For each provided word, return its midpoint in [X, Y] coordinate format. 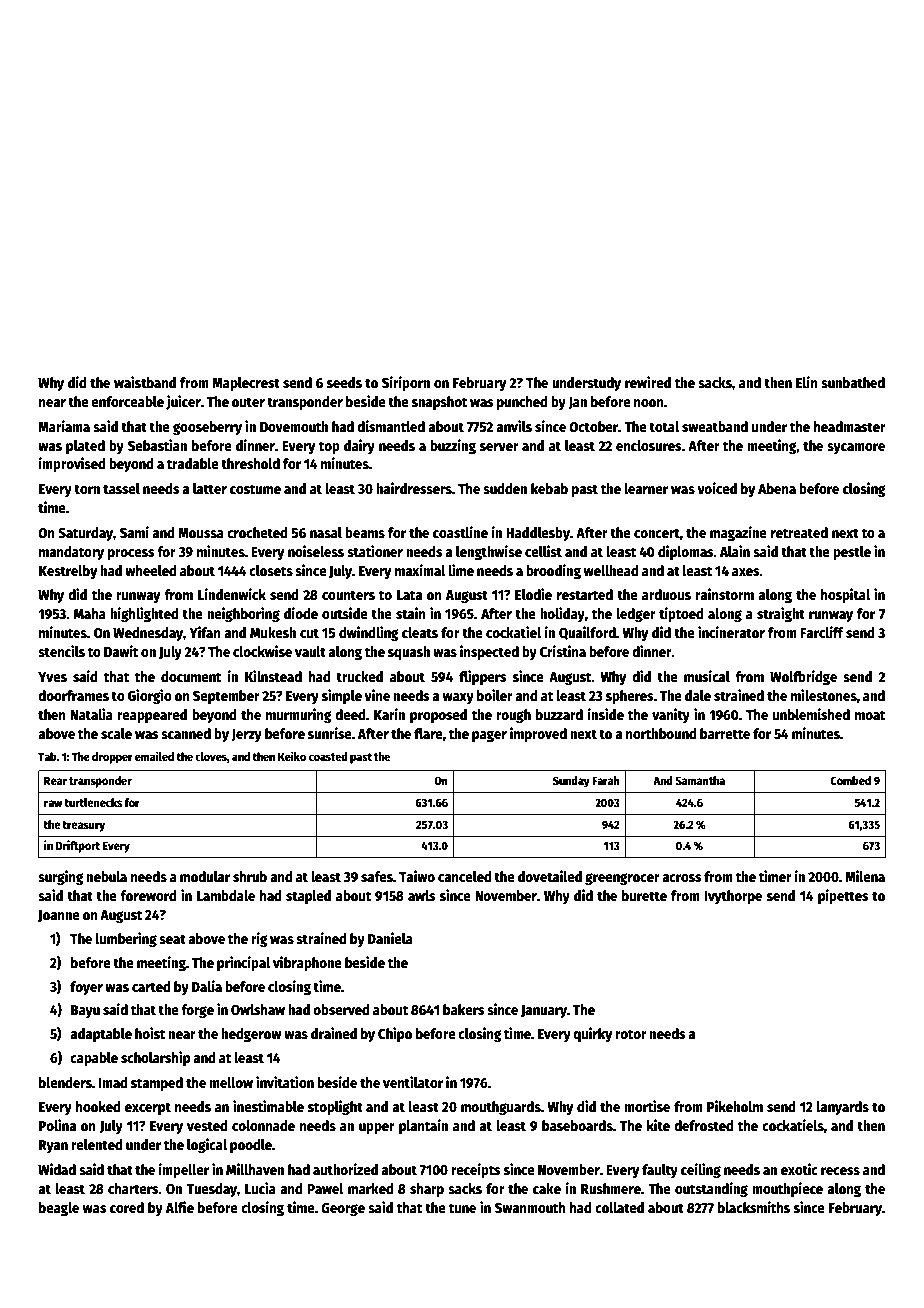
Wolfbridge [803, 677]
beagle [59, 1209]
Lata [409, 595]
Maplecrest [246, 384]
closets [271, 570]
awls [421, 895]
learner [646, 488]
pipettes [843, 896]
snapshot [439, 403]
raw [53, 803]
